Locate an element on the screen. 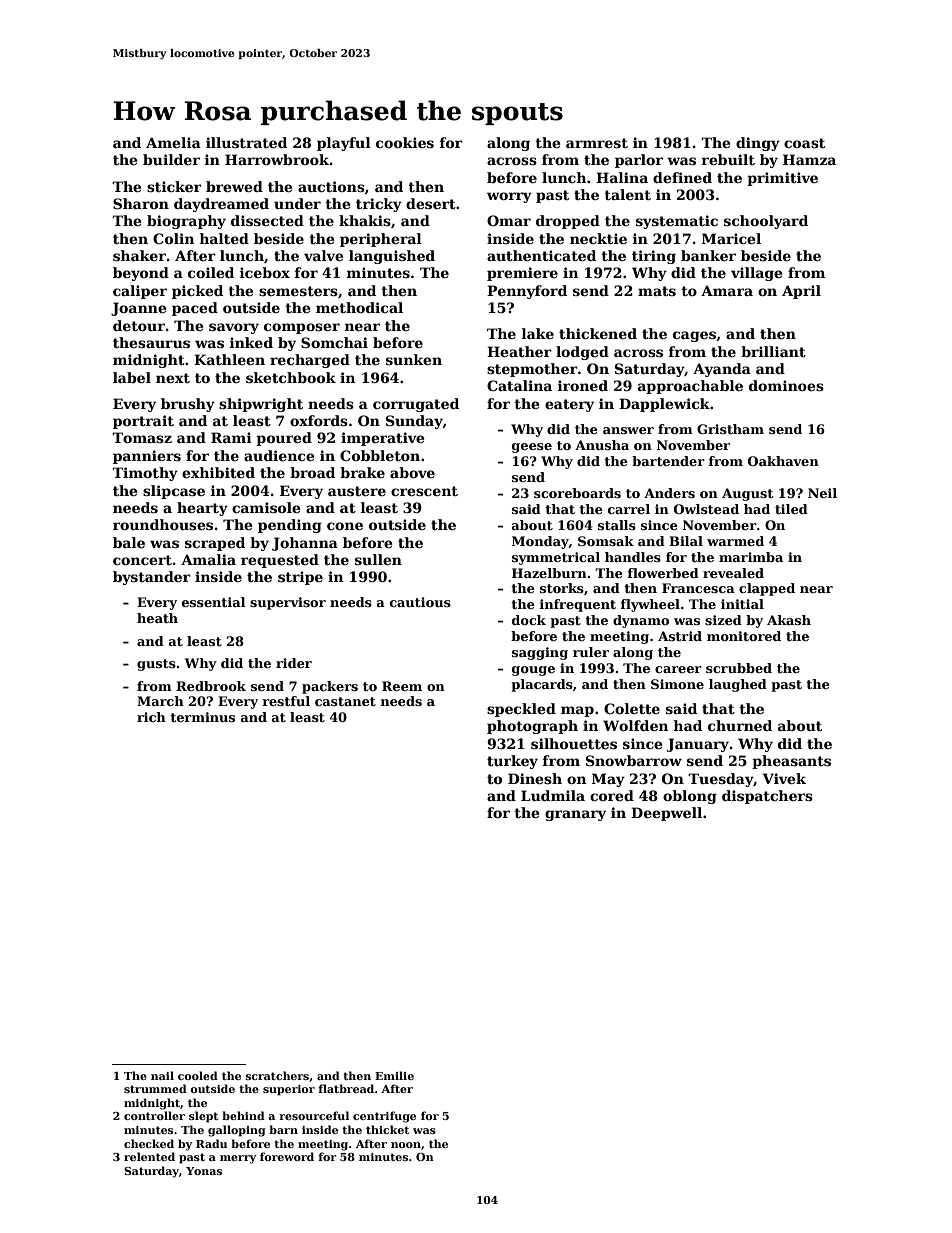  cookies is located at coordinates (405, 142).
